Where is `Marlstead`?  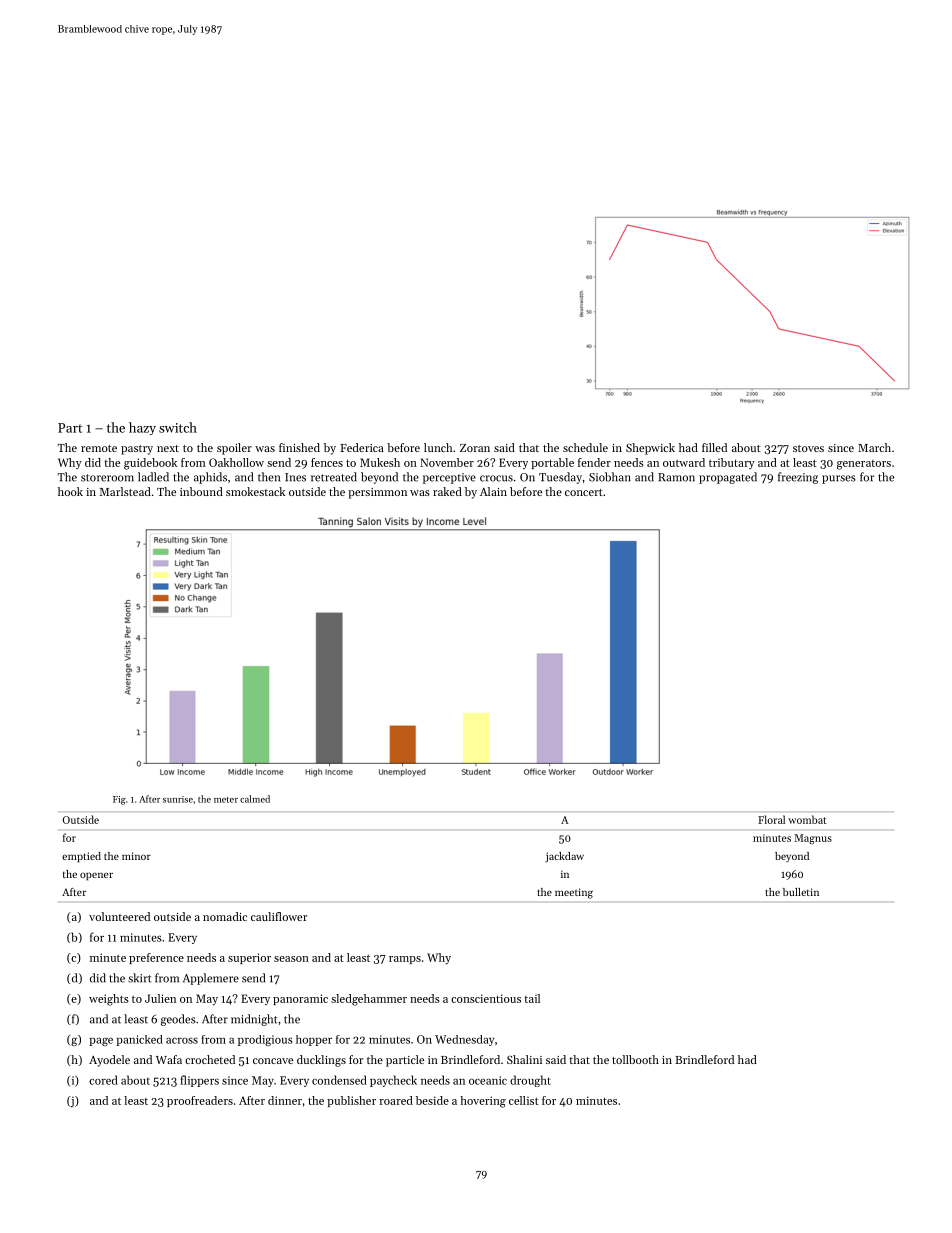
Marlstead is located at coordinates (125, 491).
